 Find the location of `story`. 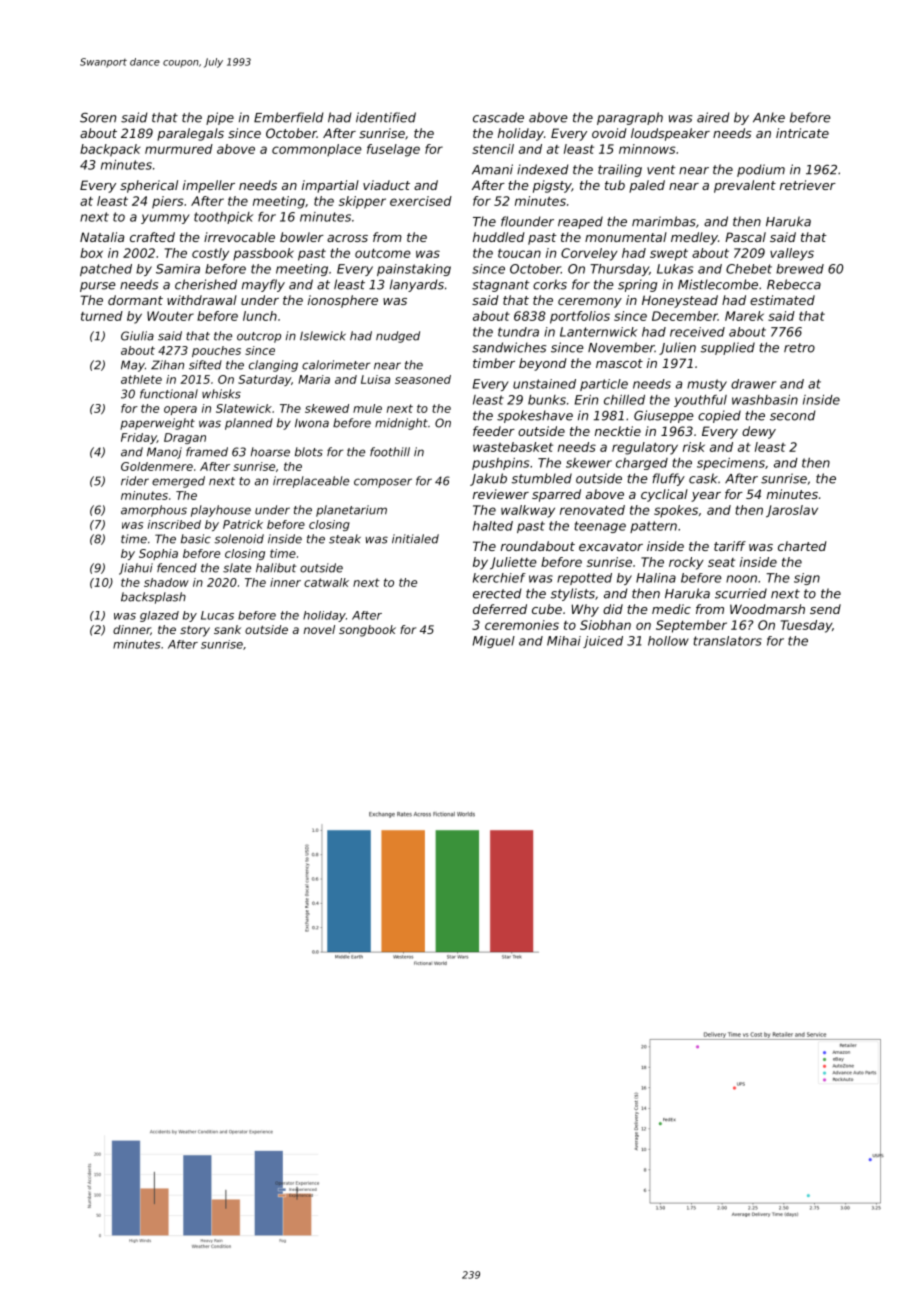

story is located at coordinates (195, 631).
